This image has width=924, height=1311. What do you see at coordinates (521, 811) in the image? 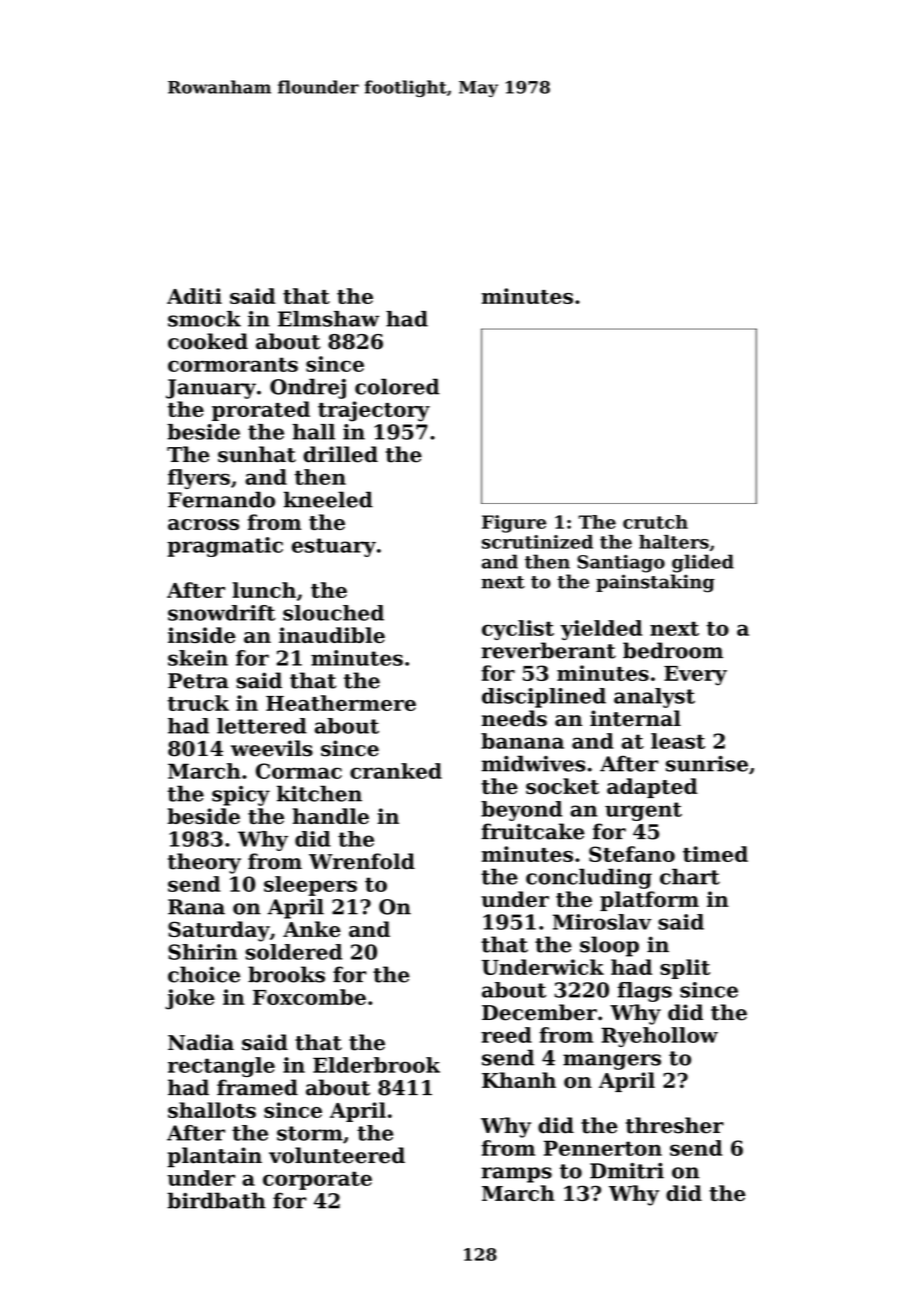
I see `beyond` at bounding box center [521, 811].
